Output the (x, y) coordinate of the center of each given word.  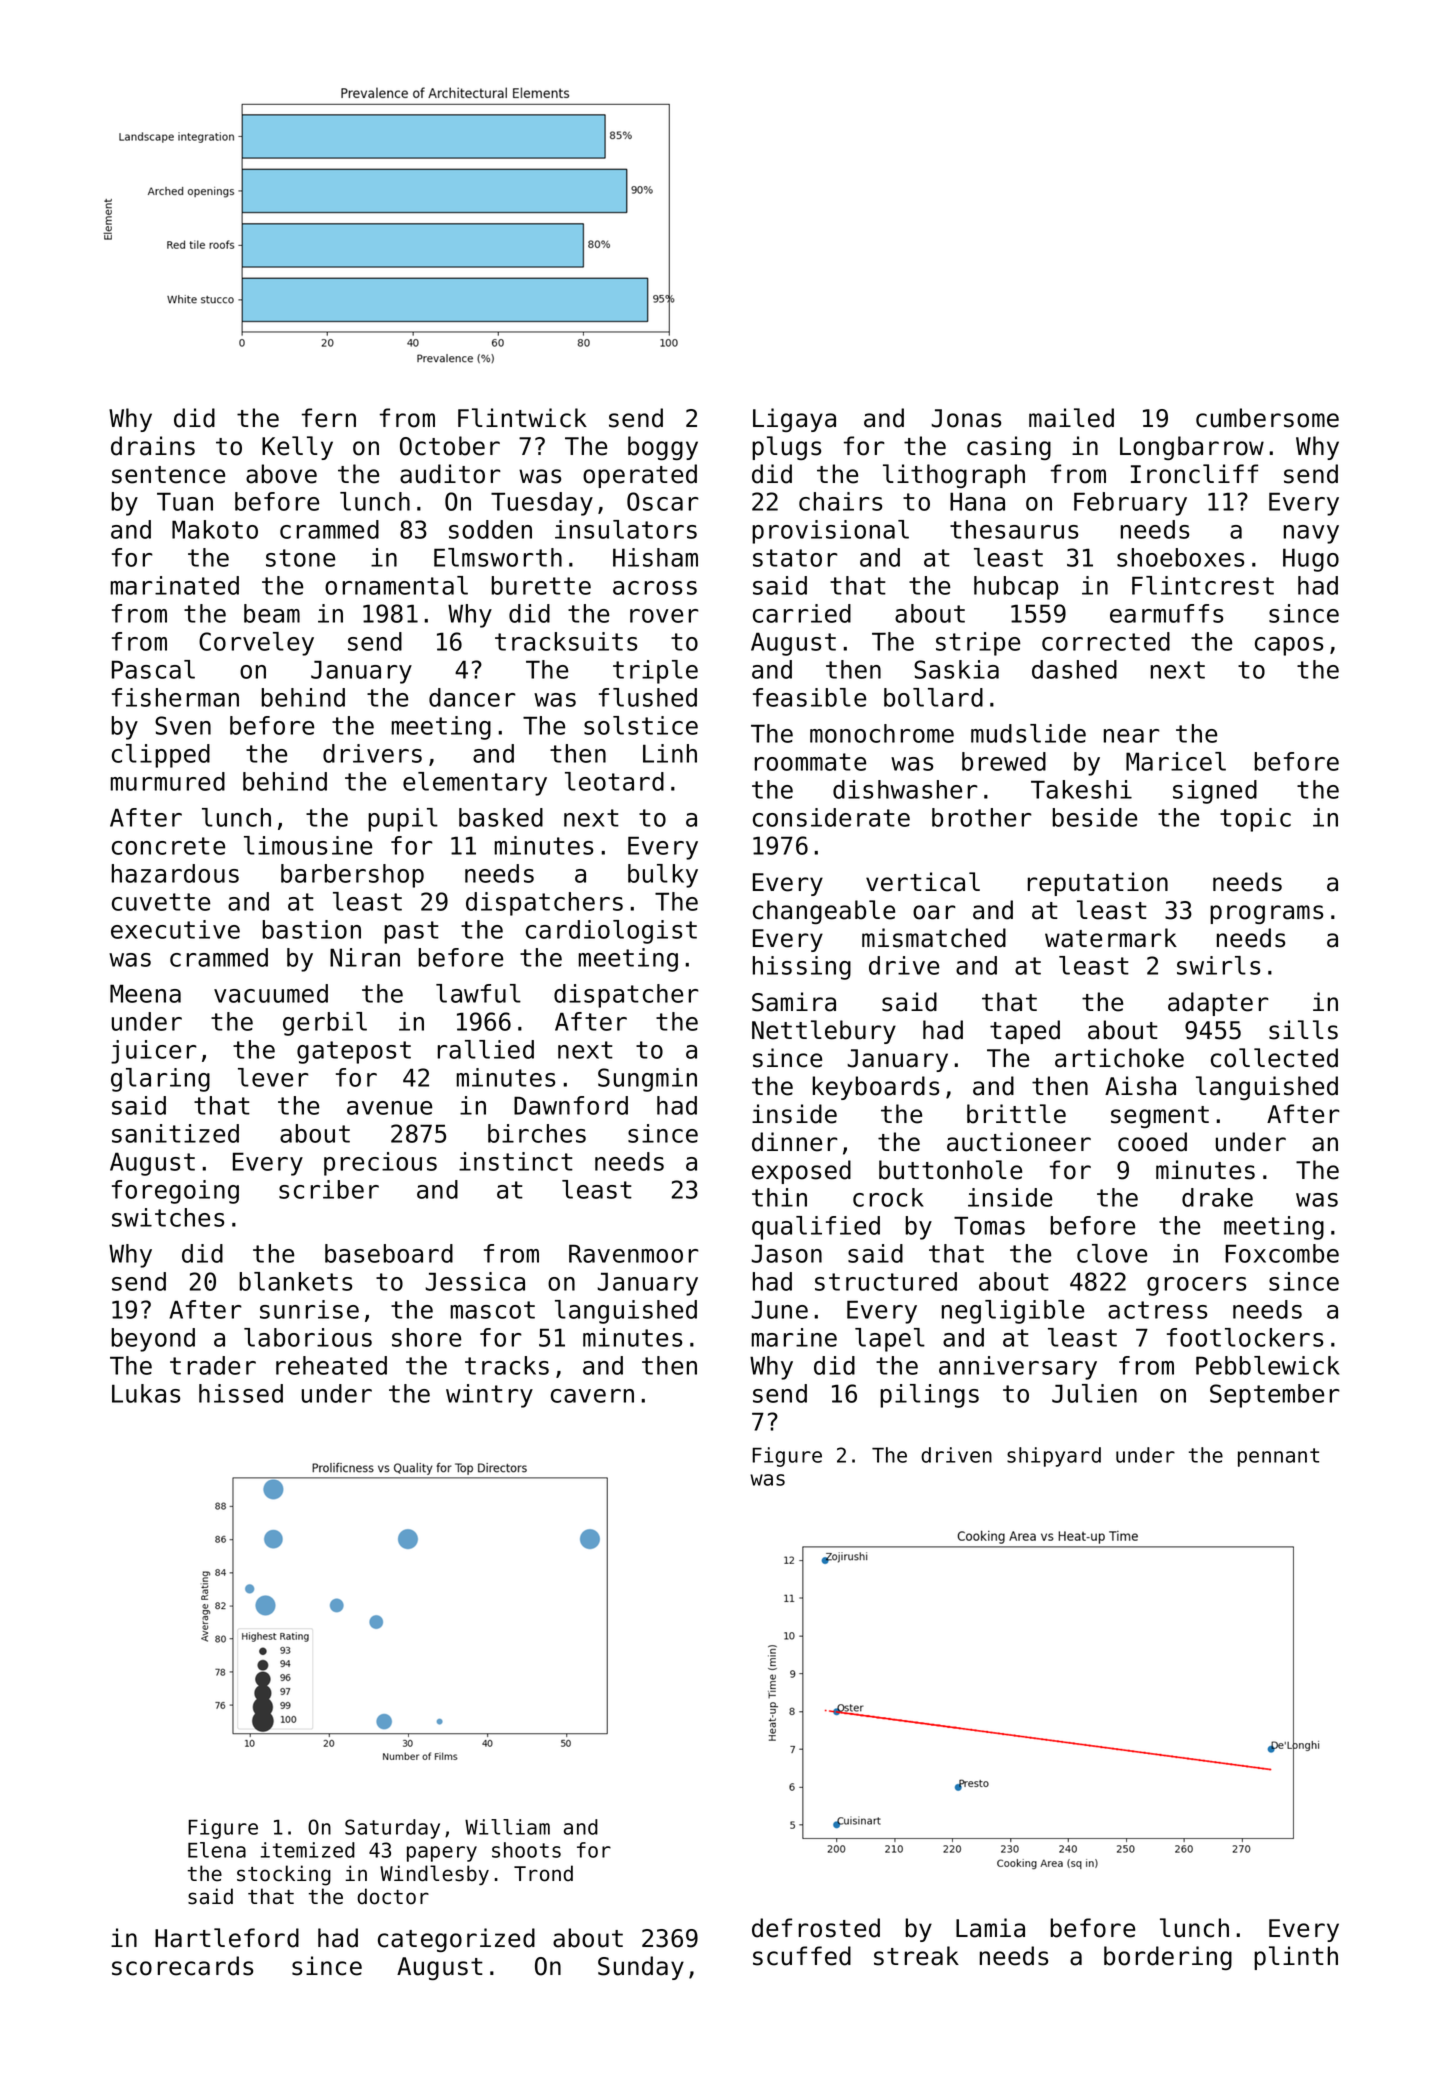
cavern (592, 1396)
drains (153, 446)
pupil (403, 820)
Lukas (146, 1393)
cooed (1152, 1142)
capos (1289, 646)
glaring (160, 1080)
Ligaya (794, 420)
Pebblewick (1268, 1365)
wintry (489, 1396)
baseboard (389, 1253)
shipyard (1054, 1457)
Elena (217, 1850)
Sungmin (647, 1080)
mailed (1071, 418)
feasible (809, 697)
